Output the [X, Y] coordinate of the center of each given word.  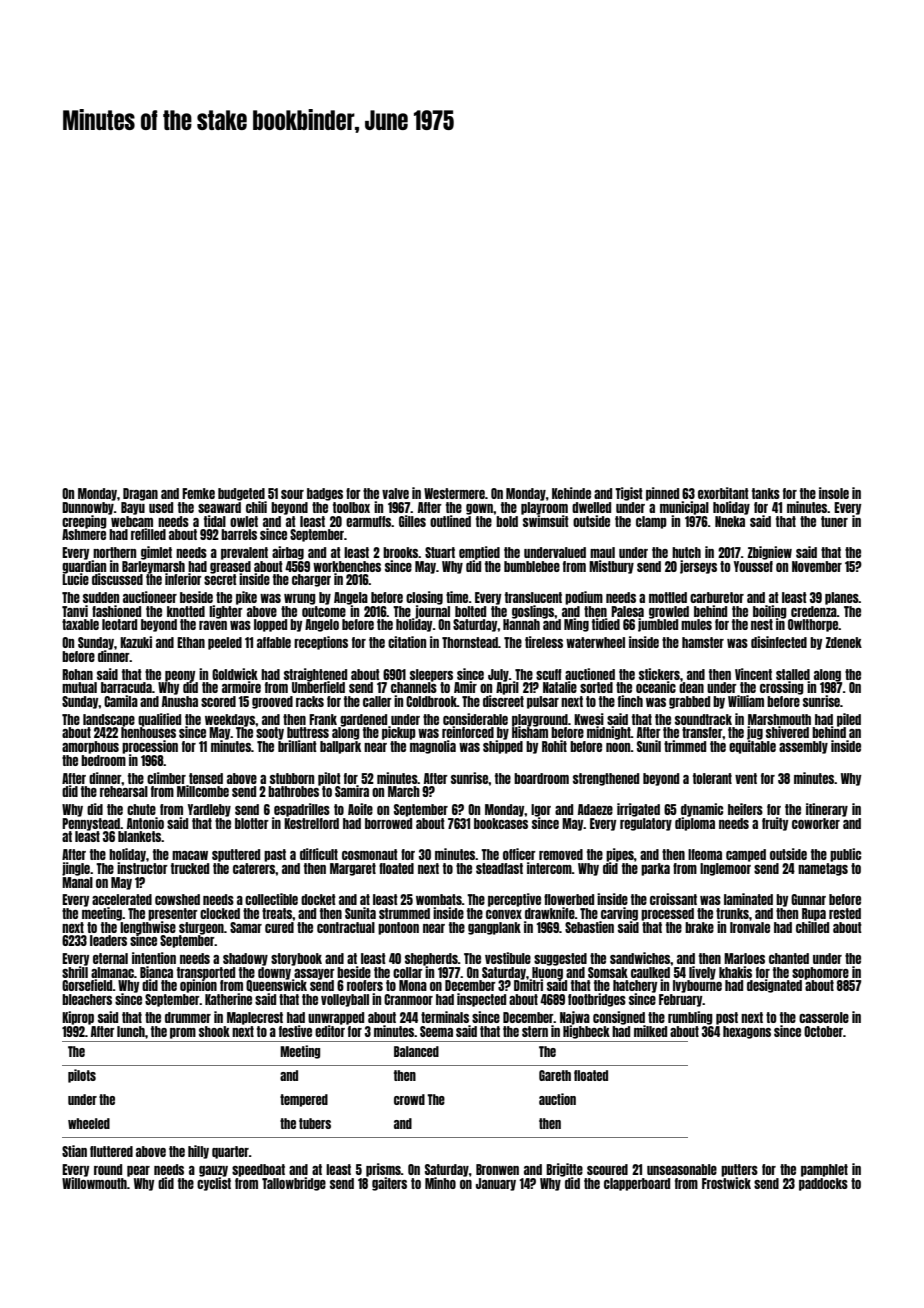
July [498, 675]
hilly [198, 1152]
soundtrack [703, 719]
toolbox [351, 507]
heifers [745, 809]
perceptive [514, 900]
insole [834, 493]
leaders [108, 940]
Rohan [77, 674]
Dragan [140, 494]
